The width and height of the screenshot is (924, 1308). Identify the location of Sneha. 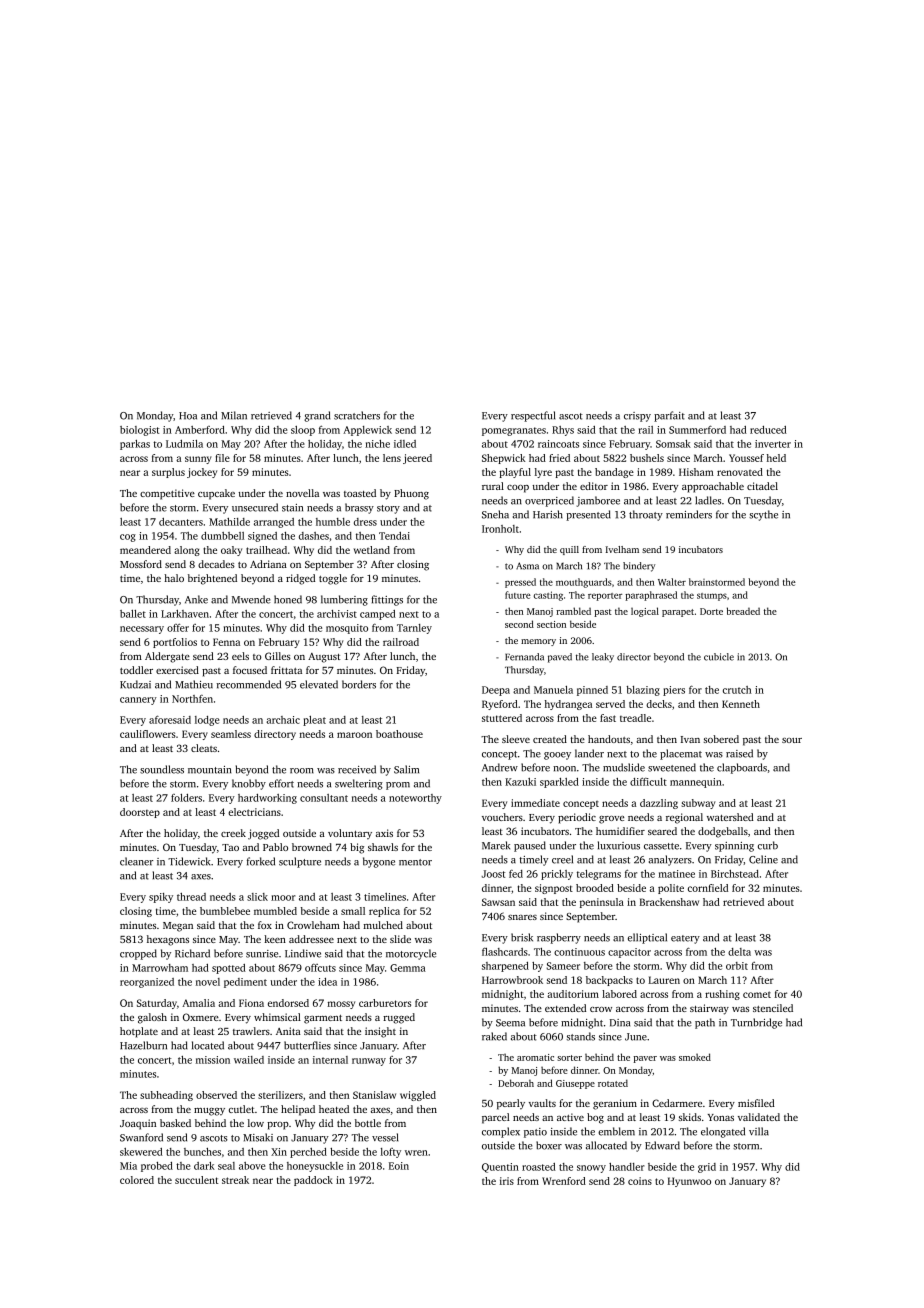
(495, 514).
